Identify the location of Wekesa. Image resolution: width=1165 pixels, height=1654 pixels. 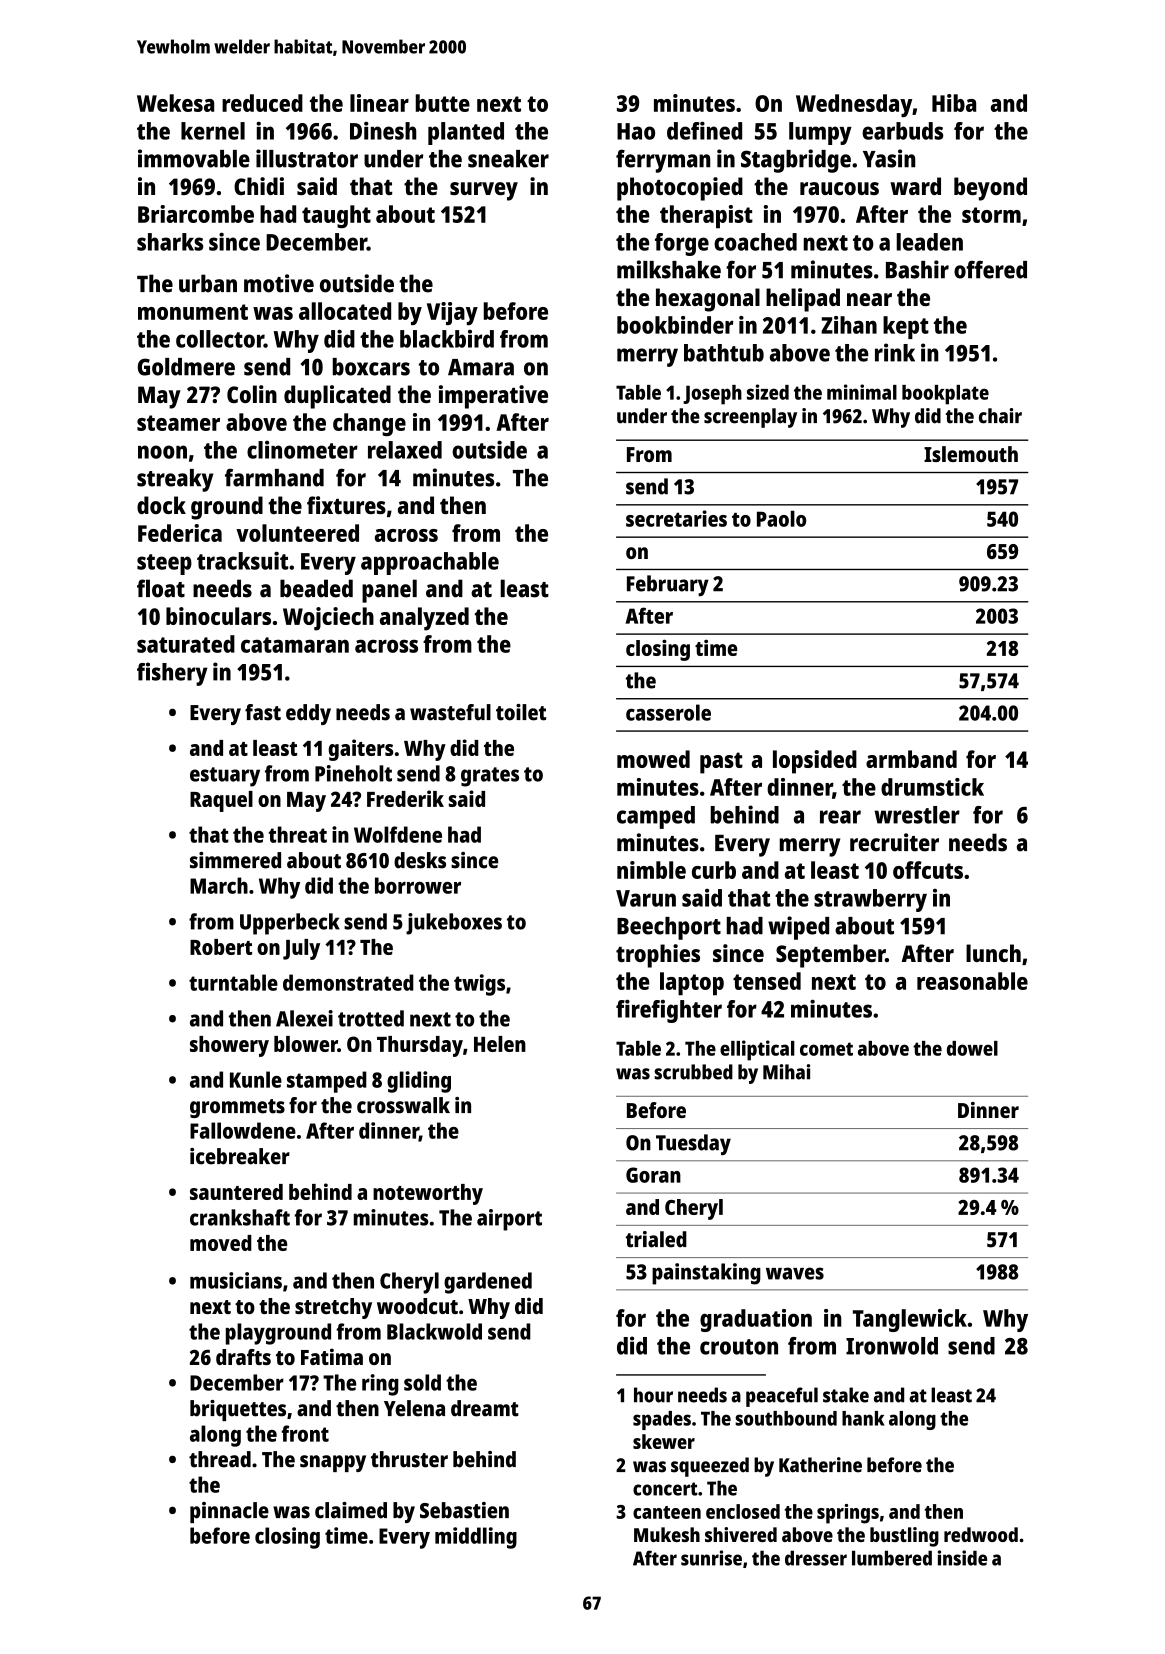
(175, 103).
